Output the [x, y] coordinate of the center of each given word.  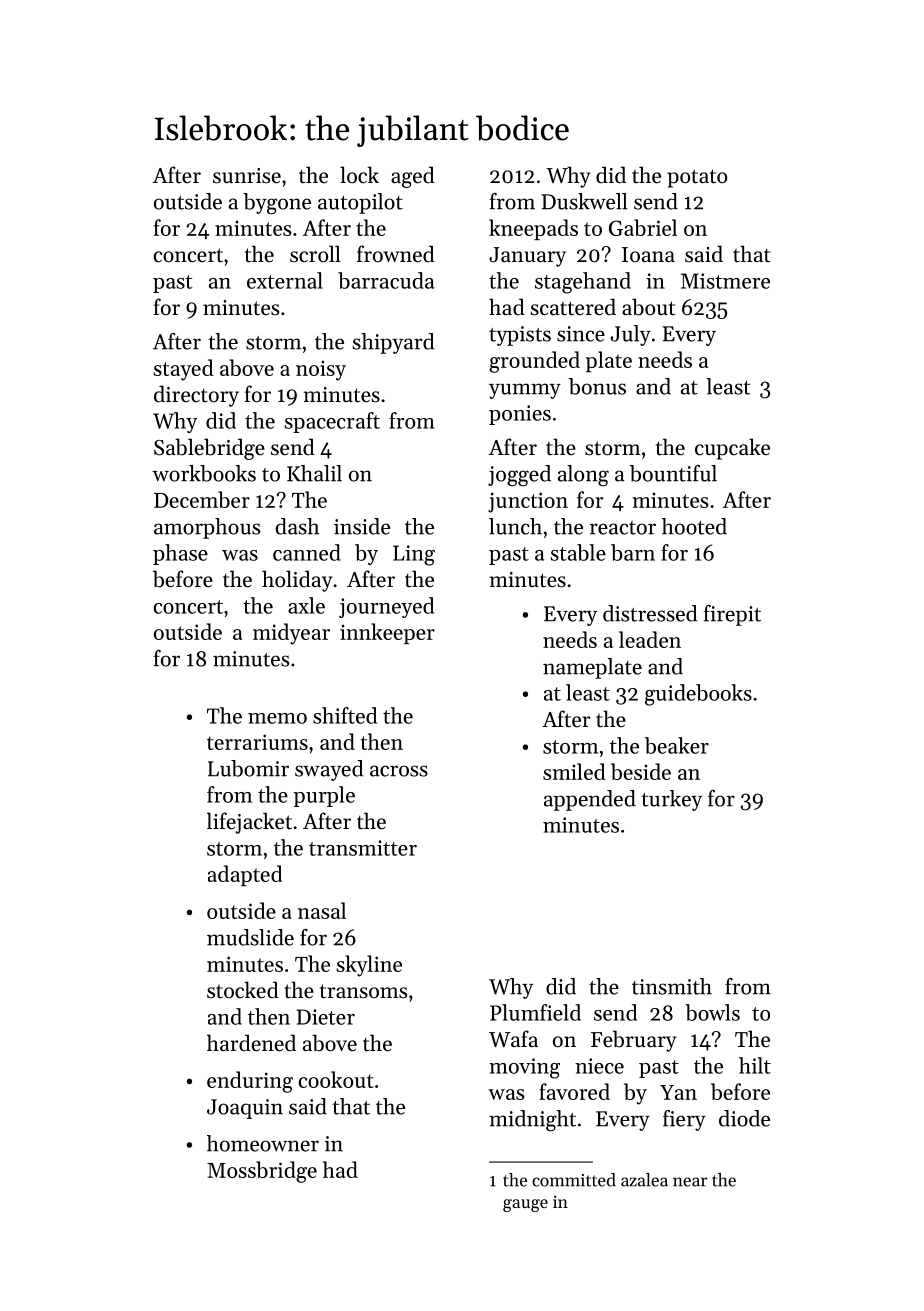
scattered [573, 307]
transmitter [363, 848]
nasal [322, 910]
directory [196, 396]
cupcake [732, 449]
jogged [519, 476]
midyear [291, 634]
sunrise [247, 176]
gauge [525, 1205]
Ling [414, 555]
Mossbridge [262, 1172]
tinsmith [672, 986]
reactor [623, 528]
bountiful [673, 473]
